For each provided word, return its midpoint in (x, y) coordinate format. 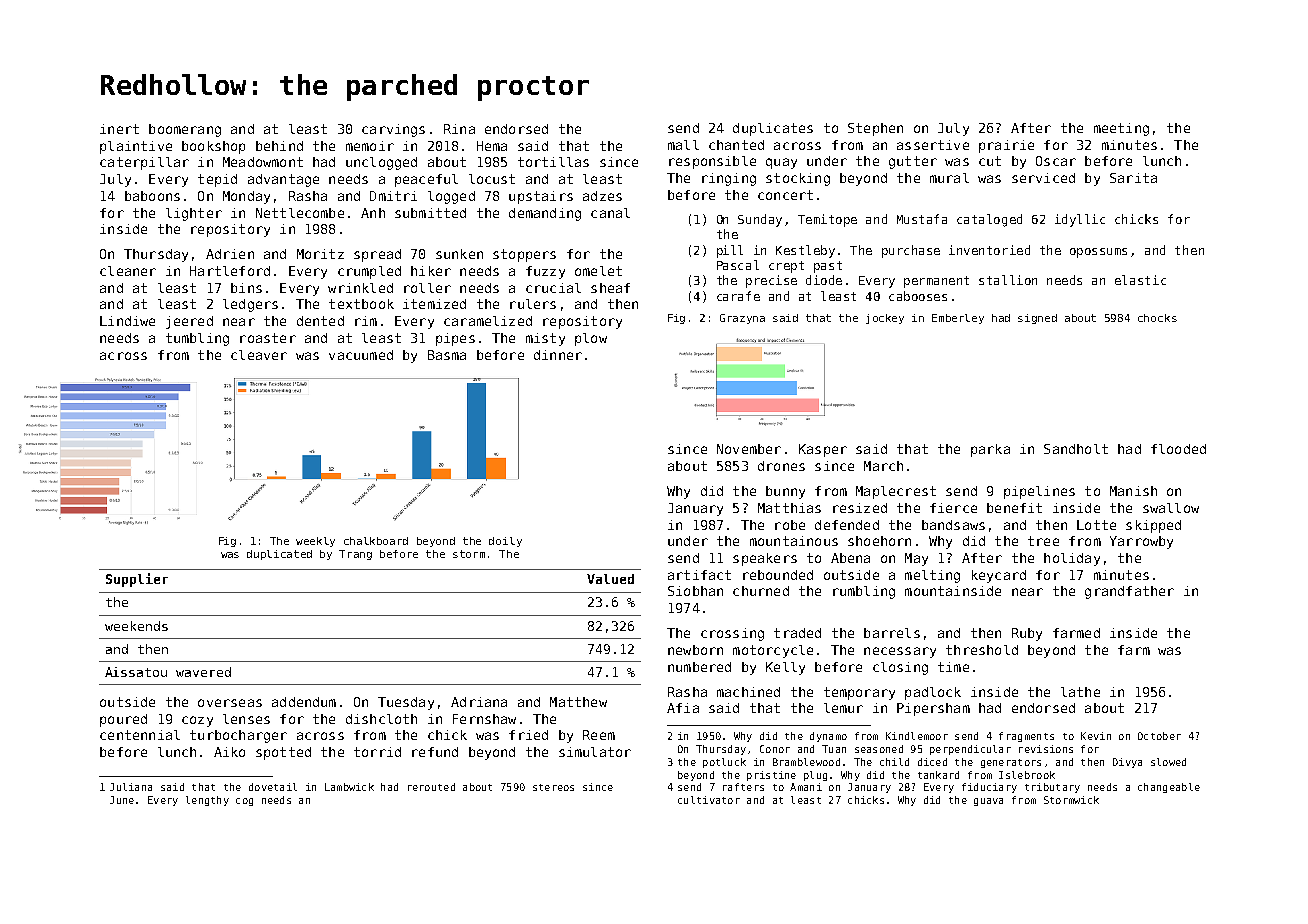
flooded (1178, 449)
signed (1037, 319)
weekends (136, 626)
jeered (189, 322)
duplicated (279, 555)
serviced (1043, 178)
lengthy (207, 801)
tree (1043, 541)
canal (610, 213)
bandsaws (953, 525)
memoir (370, 146)
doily (505, 542)
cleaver (259, 355)
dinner (558, 355)
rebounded (778, 575)
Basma (447, 355)
